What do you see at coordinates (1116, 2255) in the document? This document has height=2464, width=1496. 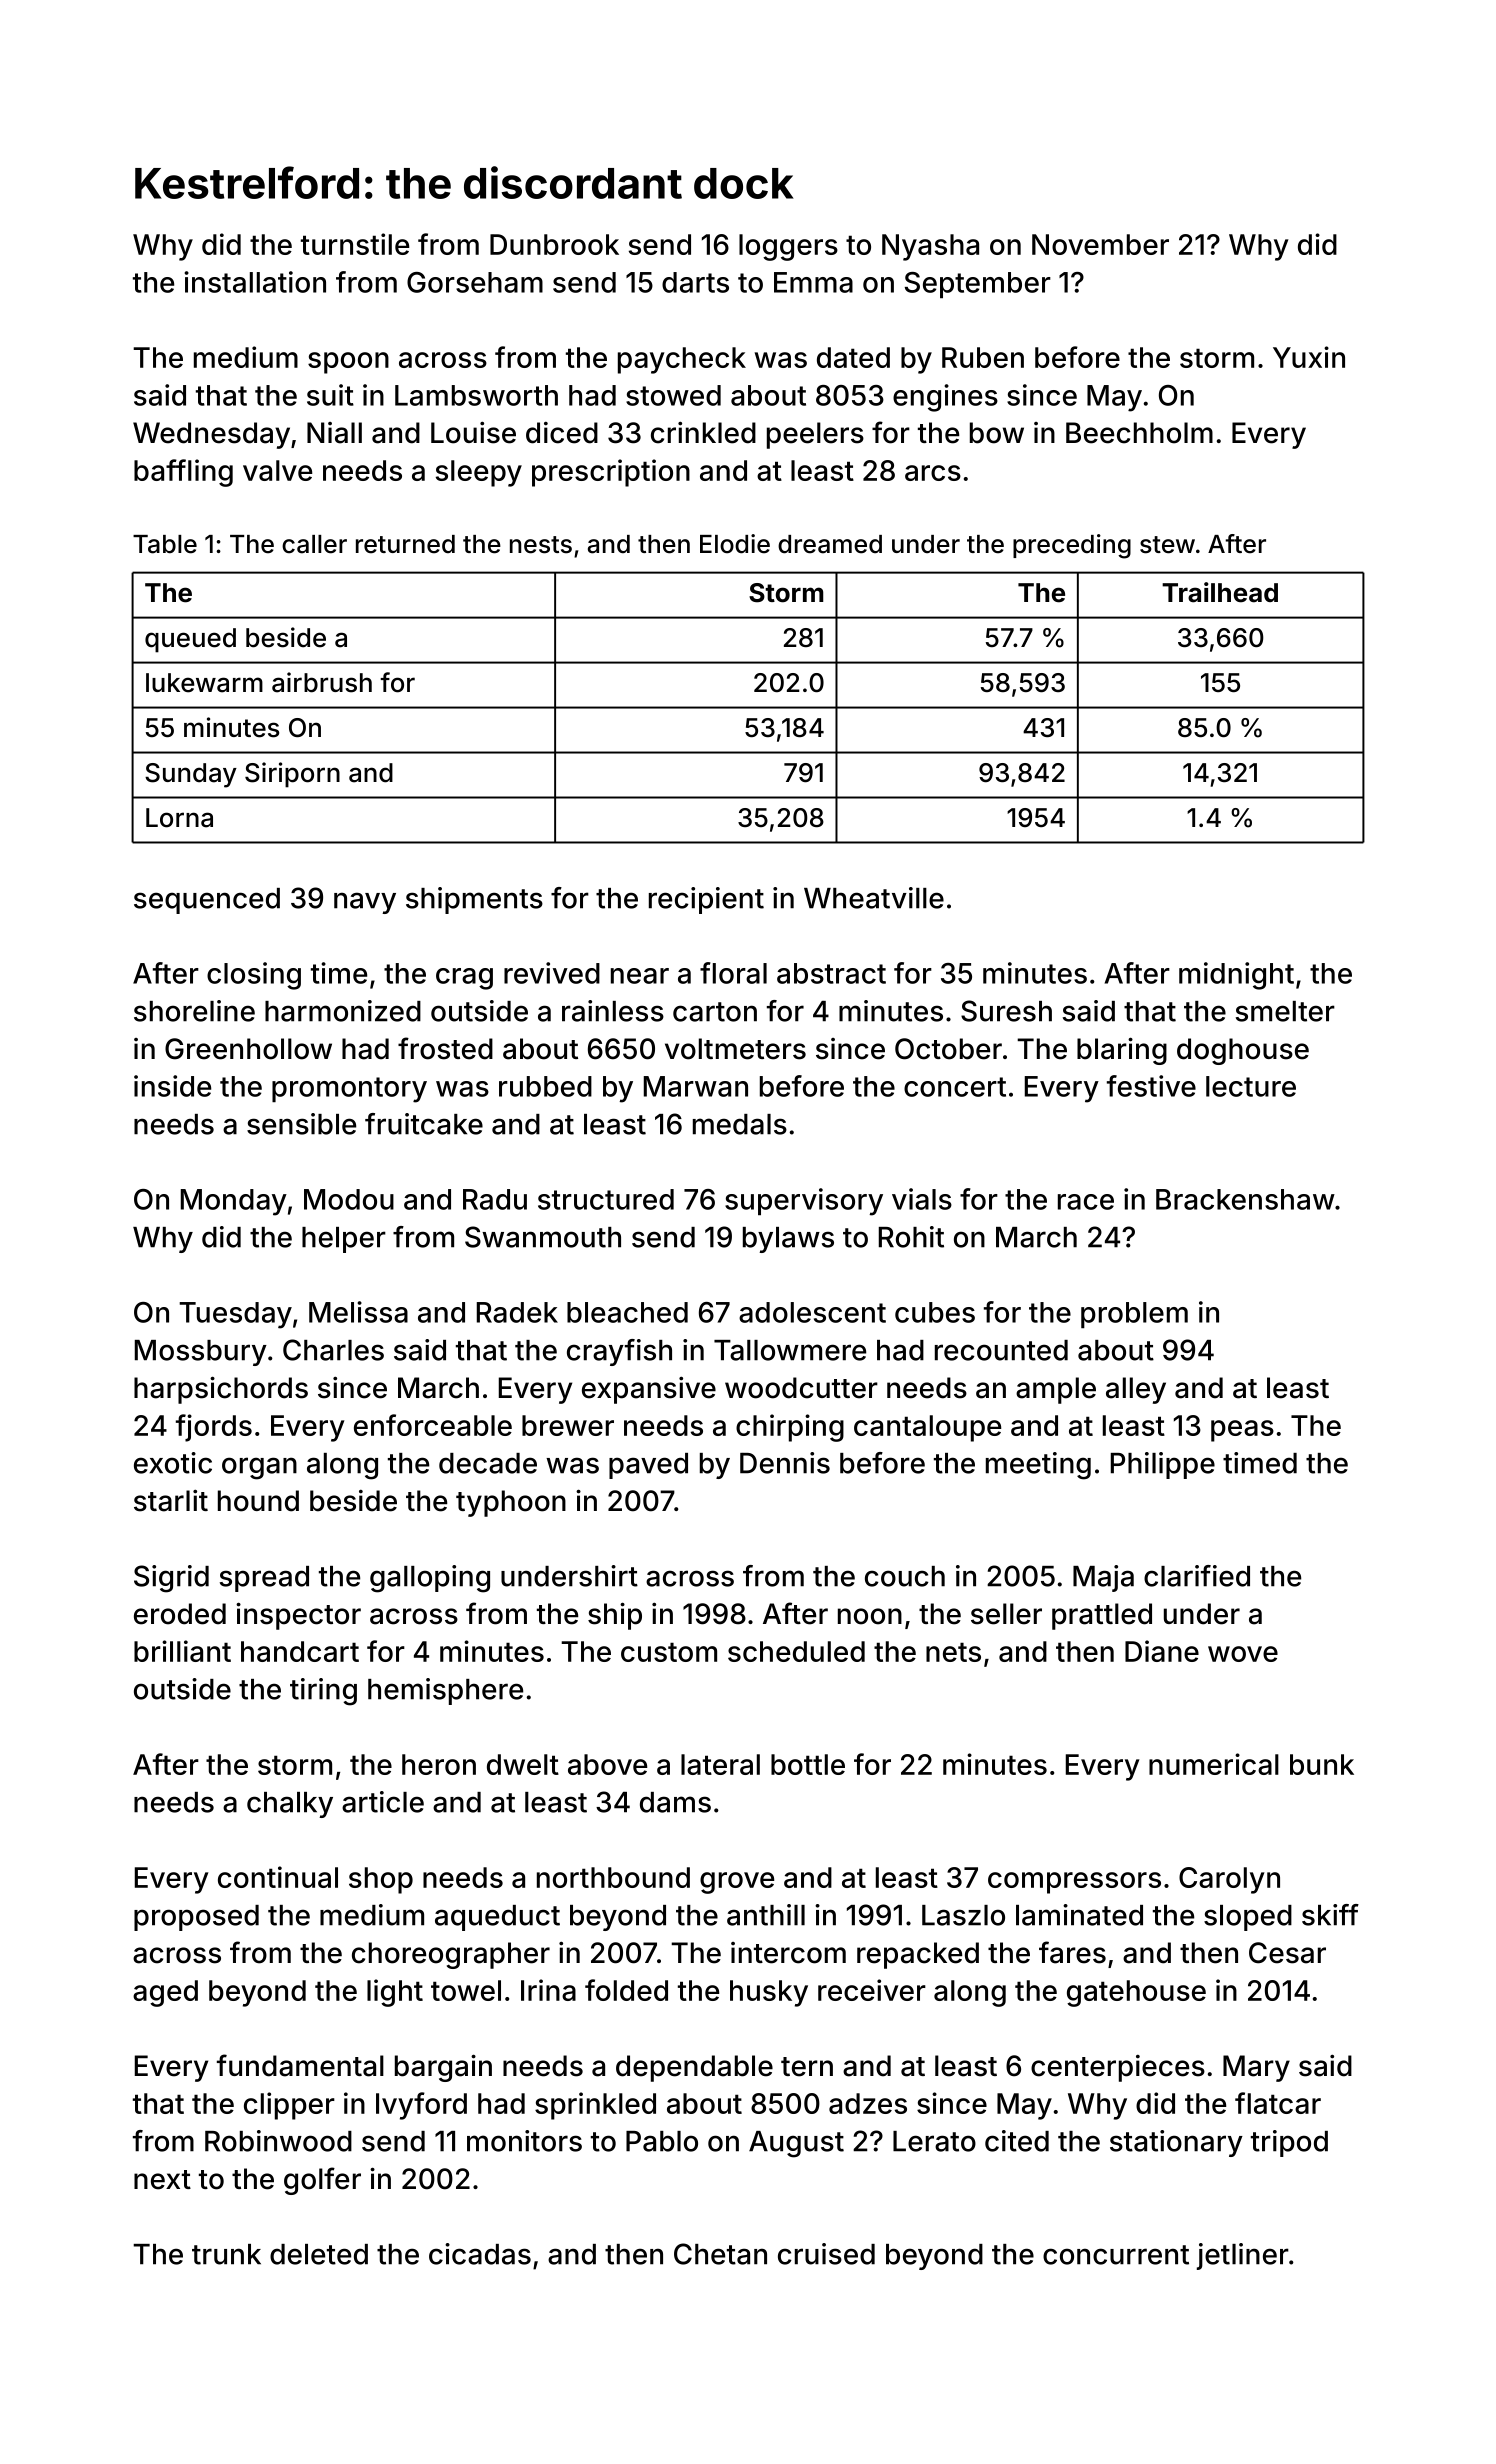 I see `concurrent` at bounding box center [1116, 2255].
